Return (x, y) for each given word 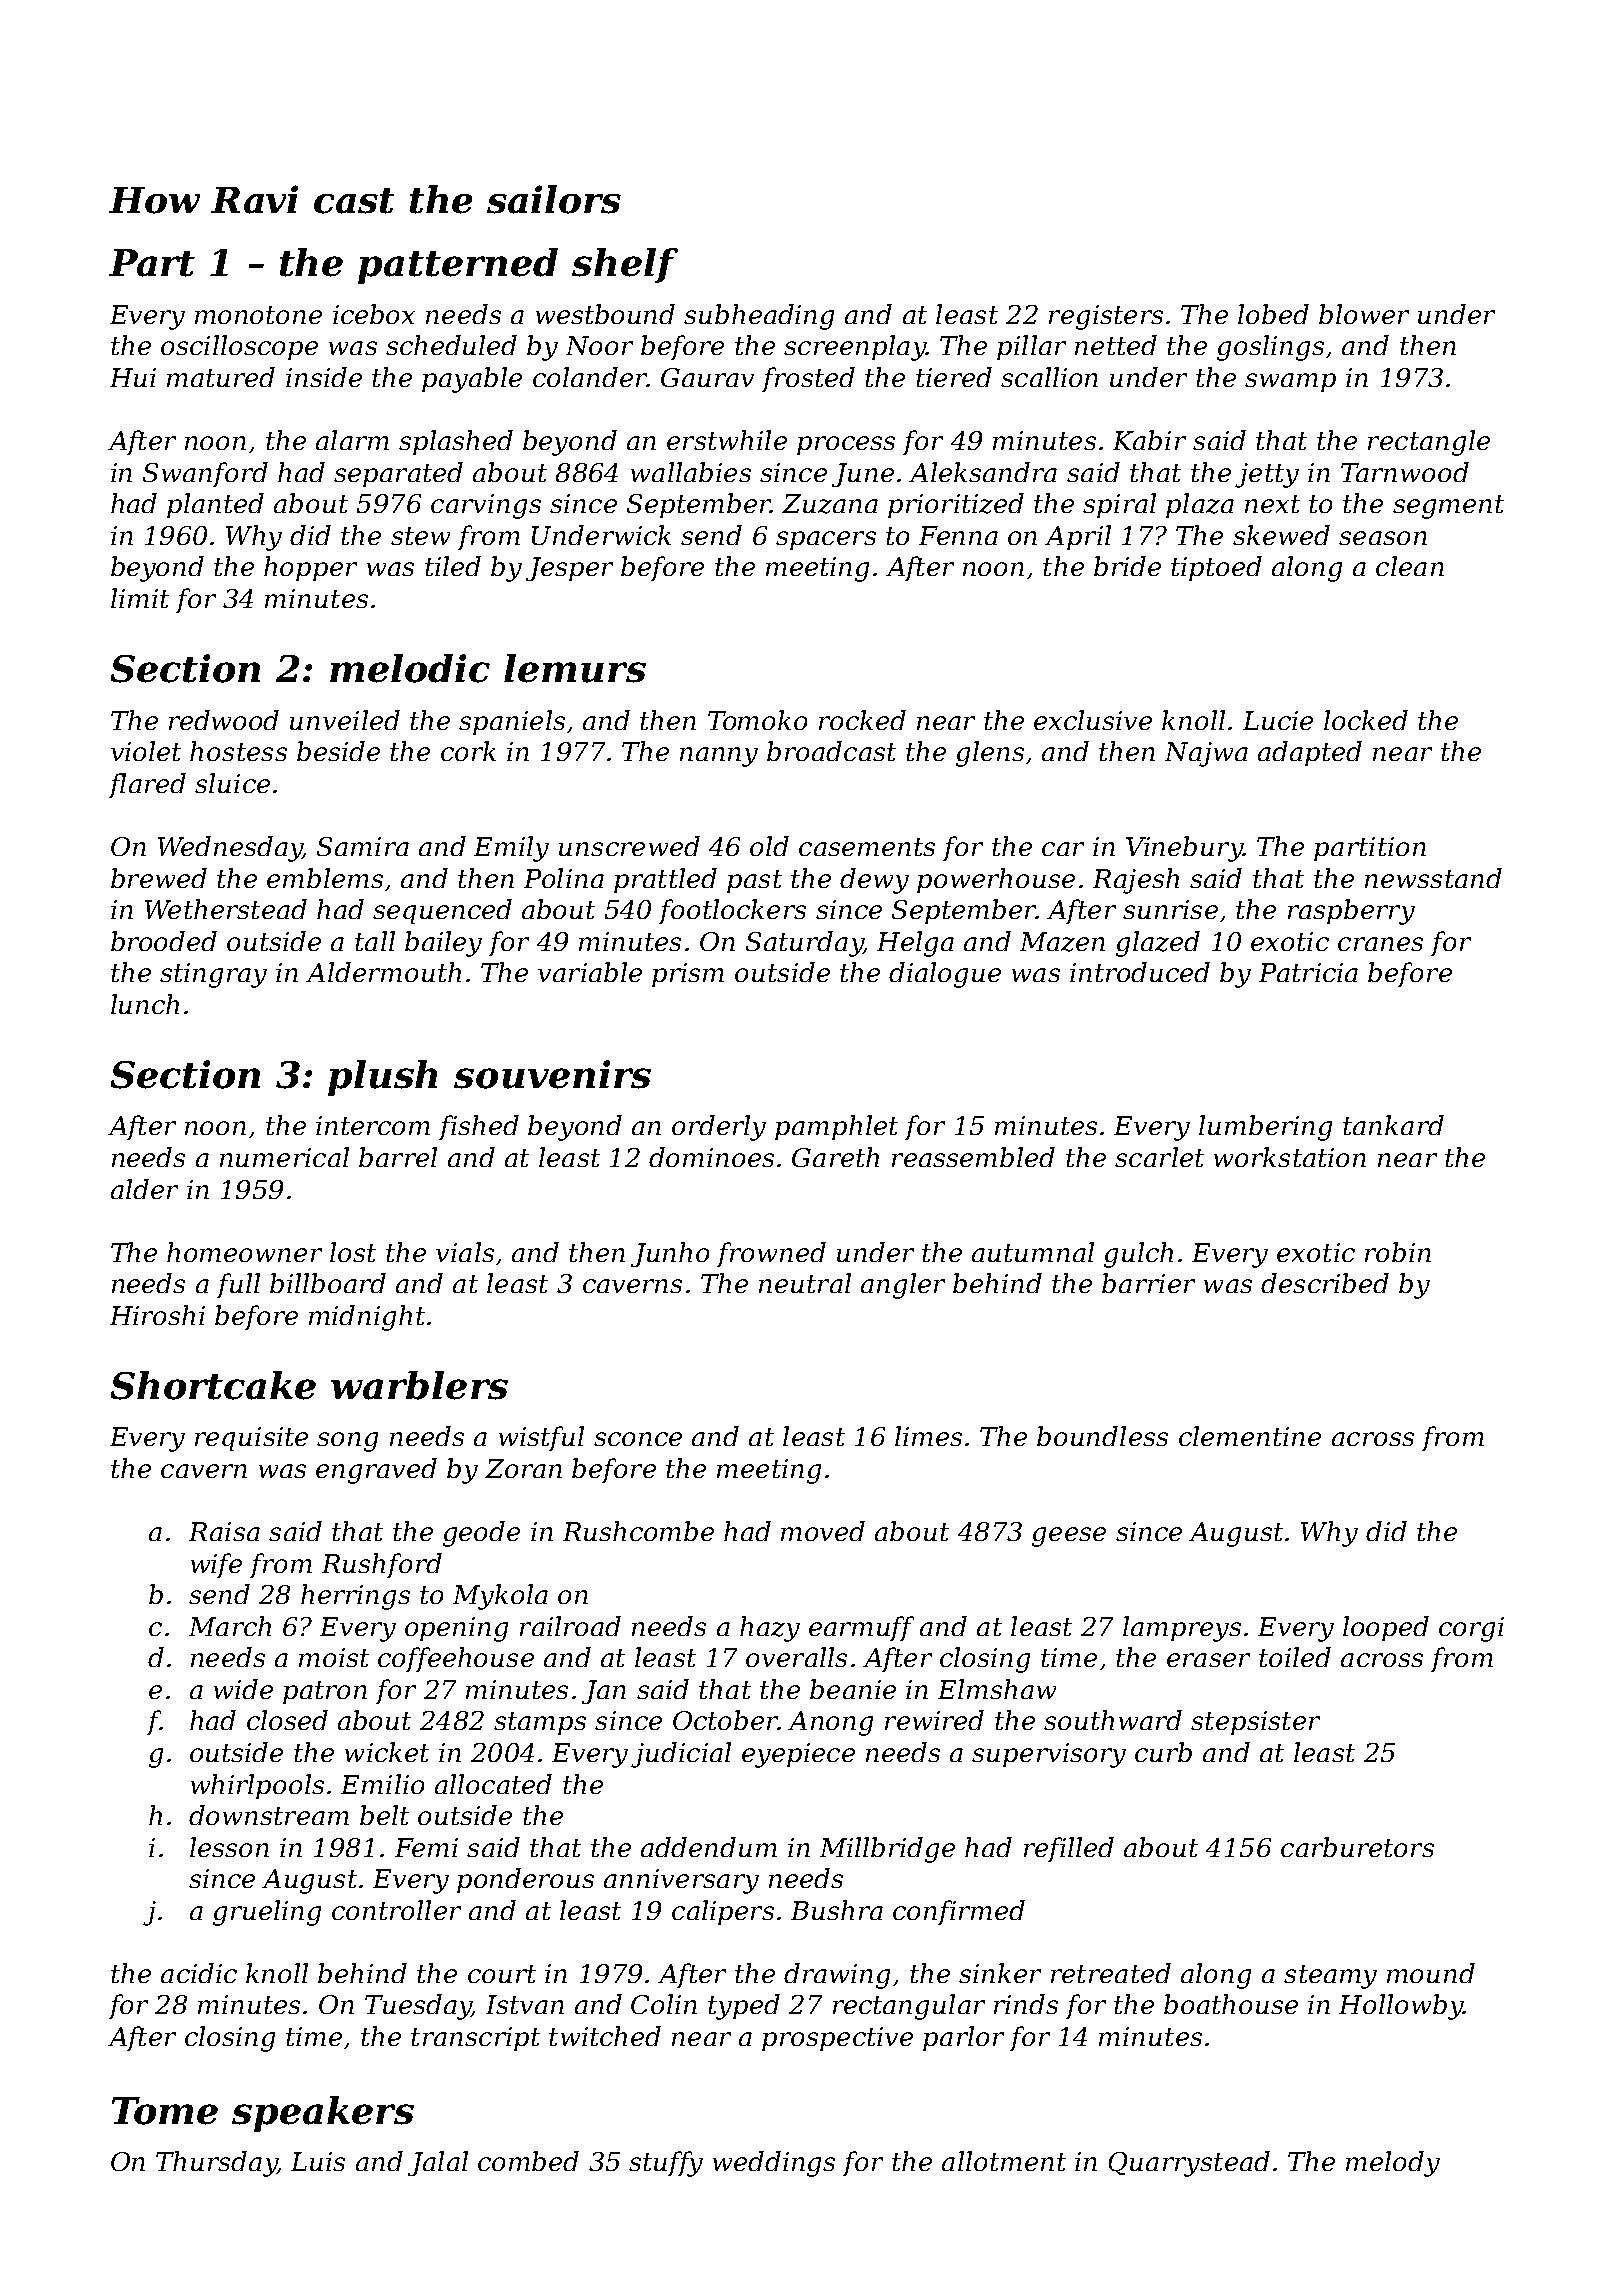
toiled (1295, 1657)
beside (338, 751)
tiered (954, 377)
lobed (1273, 314)
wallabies (691, 472)
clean (1410, 566)
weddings (774, 2164)
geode (481, 1534)
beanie (853, 1689)
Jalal (438, 2163)
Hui (133, 377)
